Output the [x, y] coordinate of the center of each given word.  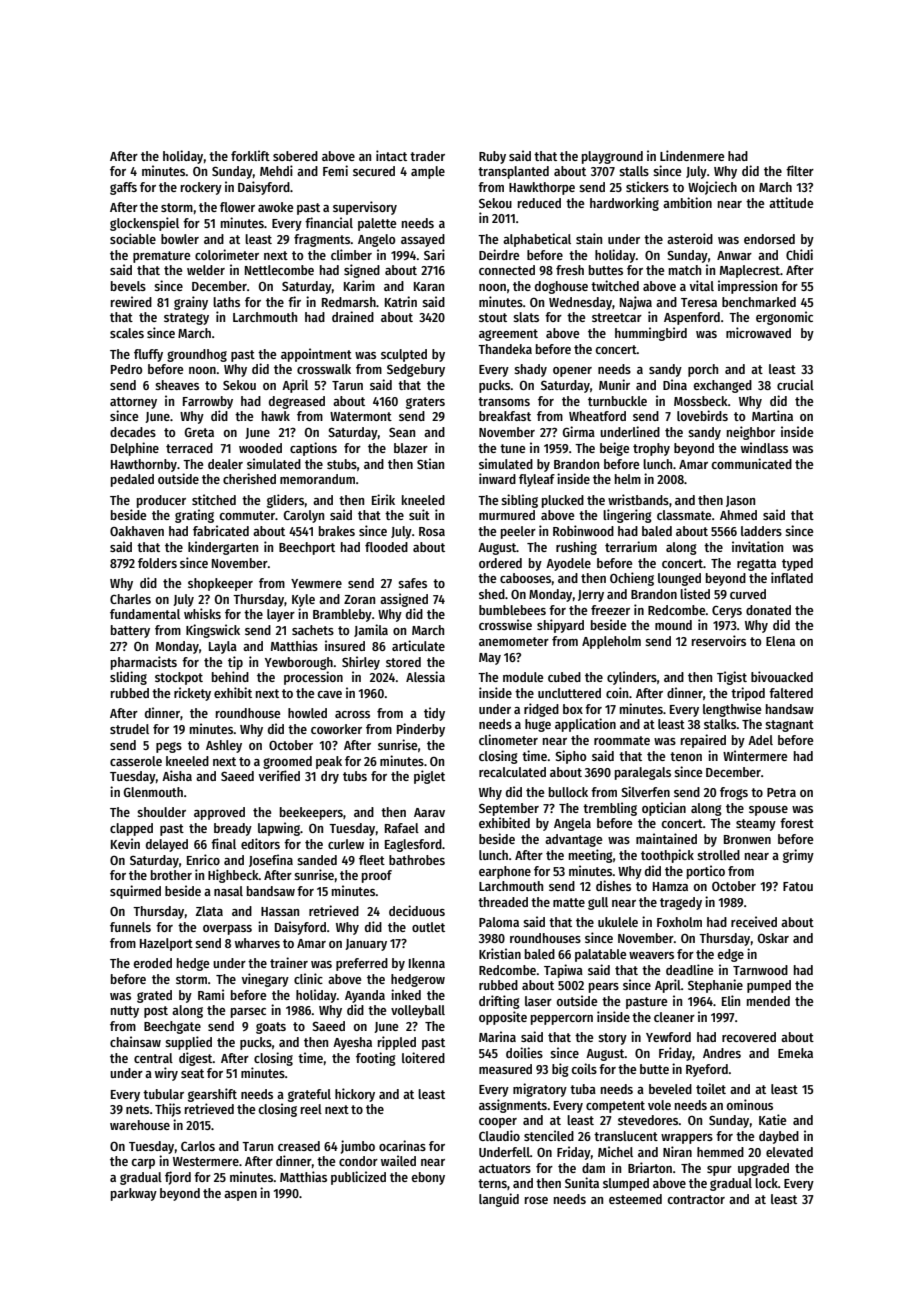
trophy [651, 449]
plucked [563, 501]
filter [800, 170]
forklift [250, 155]
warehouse [140, 1125]
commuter [247, 515]
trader [427, 156]
